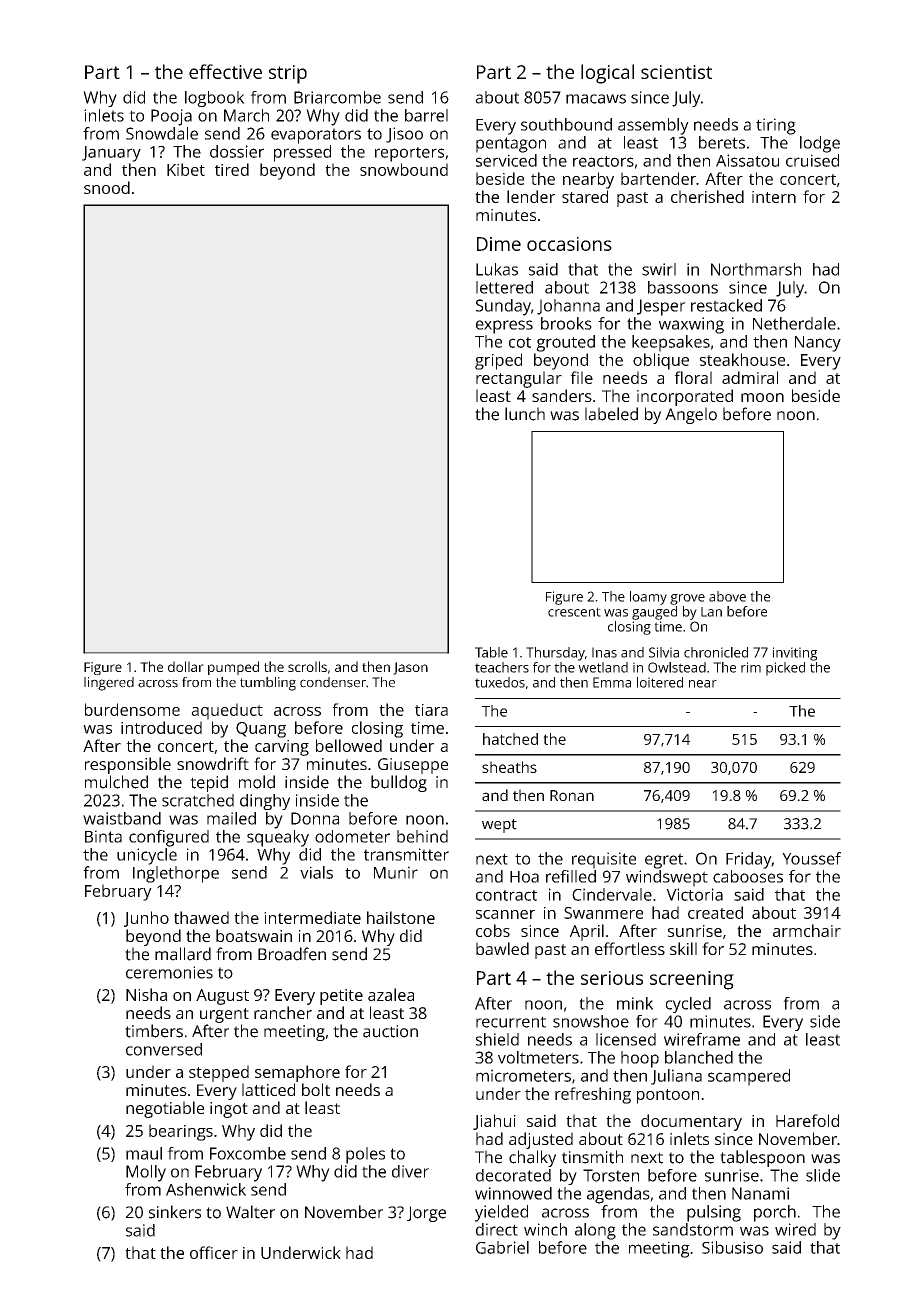  Describe the element at coordinates (811, 858) in the image. I see `Youssef` at that location.
